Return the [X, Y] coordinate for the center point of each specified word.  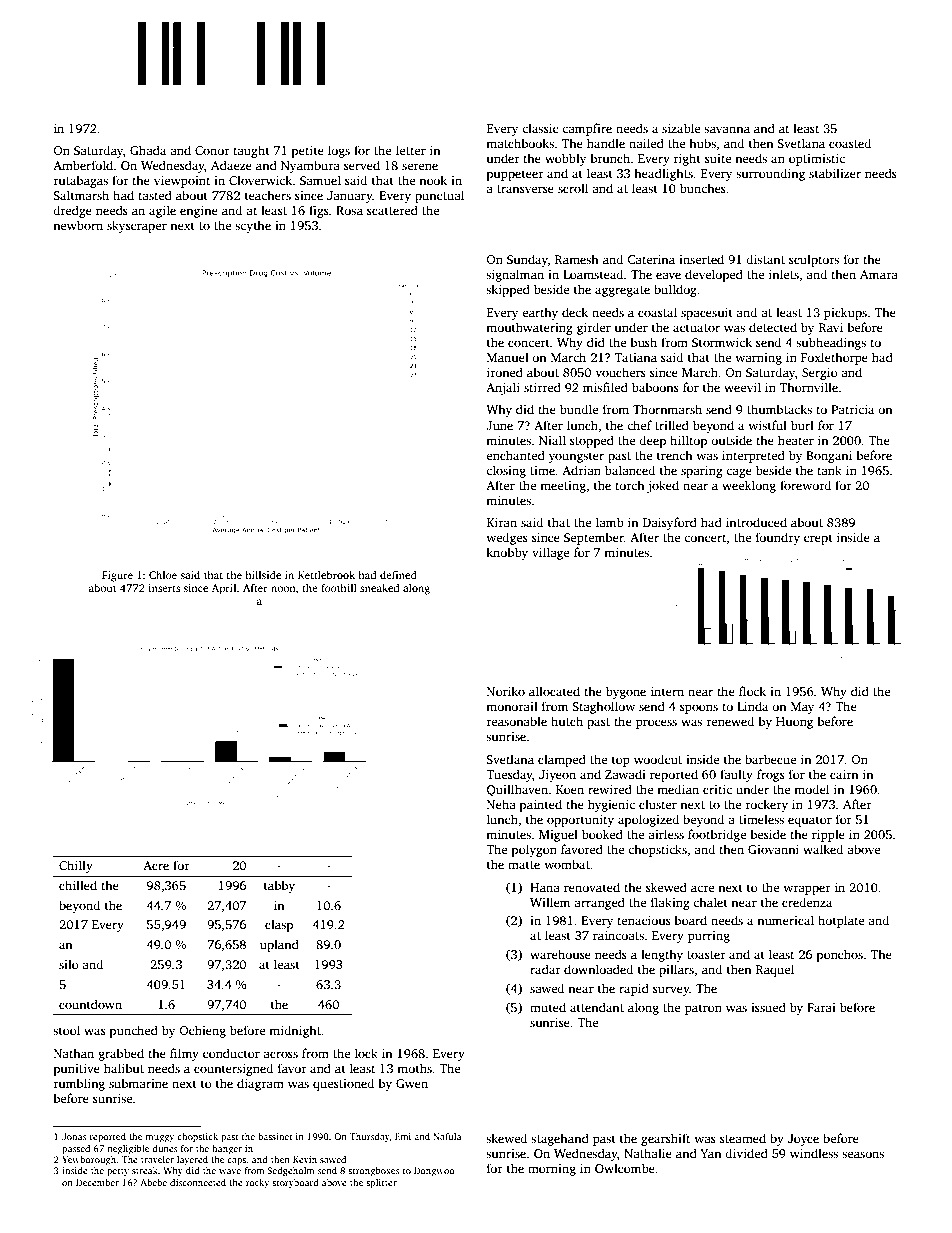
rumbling [79, 1084]
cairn [844, 774]
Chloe [163, 575]
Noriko [506, 691]
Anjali [503, 388]
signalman [515, 275]
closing [506, 471]
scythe [253, 226]
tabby [279, 886]
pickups [845, 313]
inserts [164, 588]
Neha [501, 804]
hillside [263, 575]
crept [818, 539]
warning [758, 359]
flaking [670, 903]
